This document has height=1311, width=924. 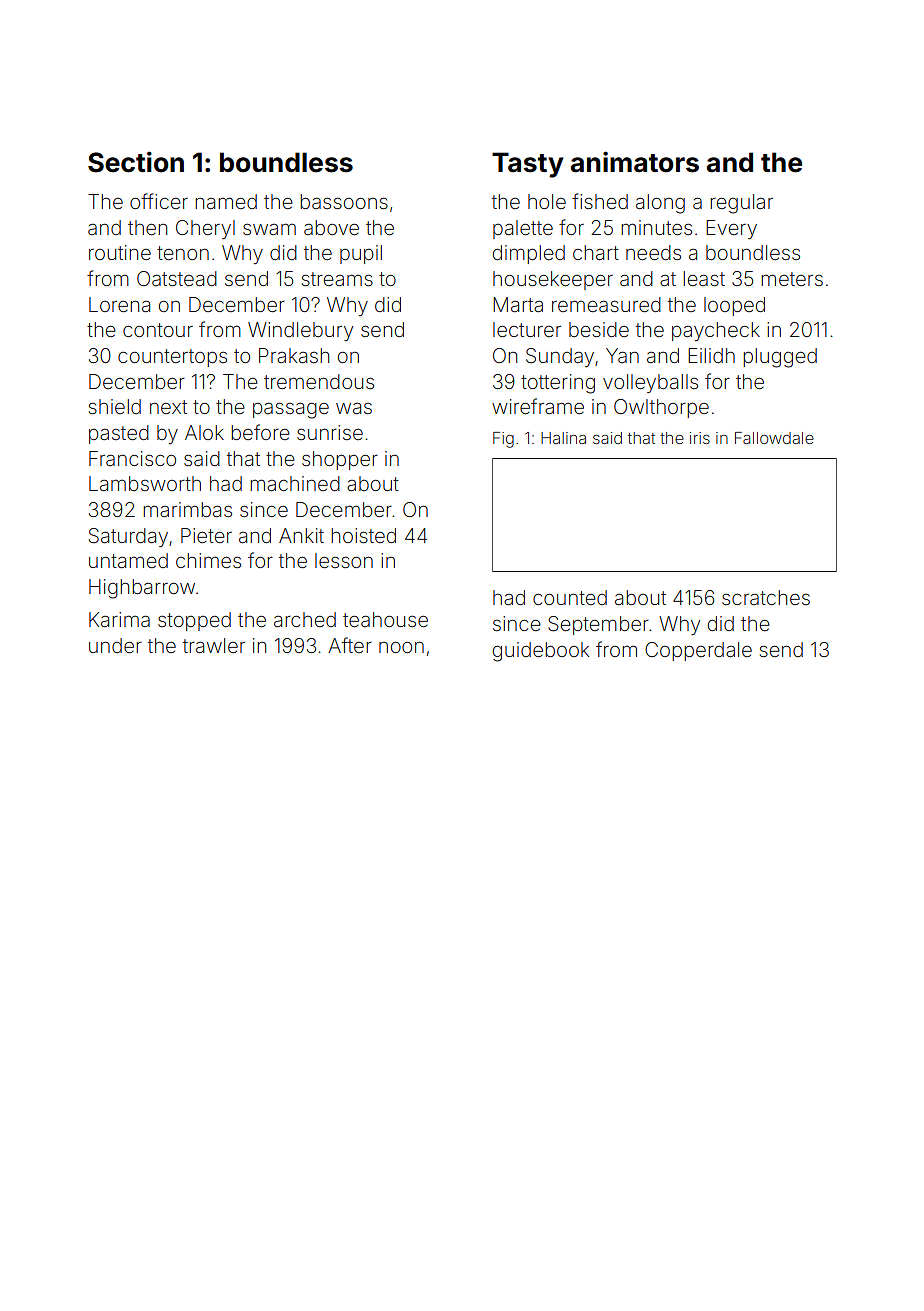 I want to click on Alok, so click(x=204, y=432).
